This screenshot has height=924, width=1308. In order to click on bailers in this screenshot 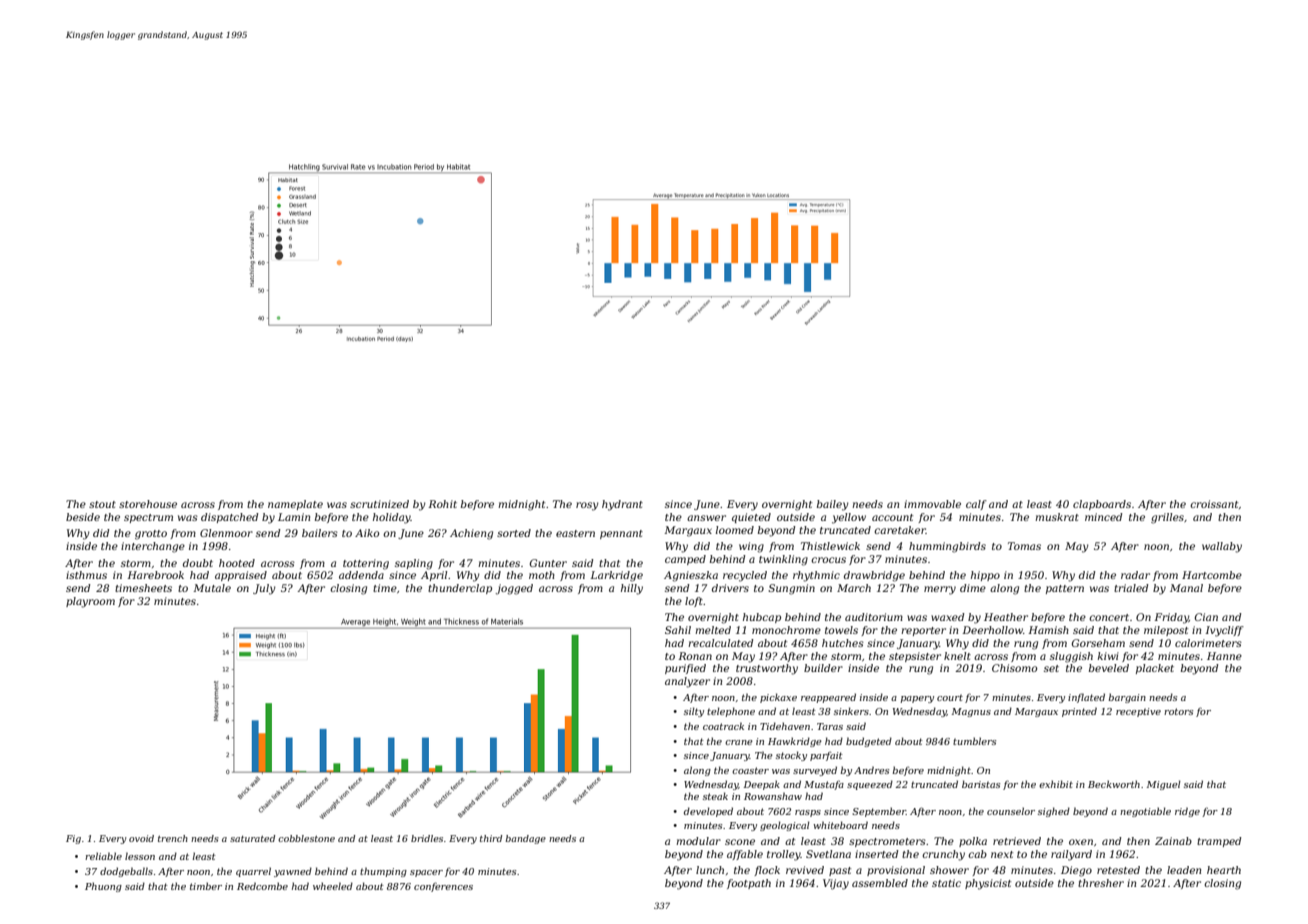, I will do `click(320, 533)`.
